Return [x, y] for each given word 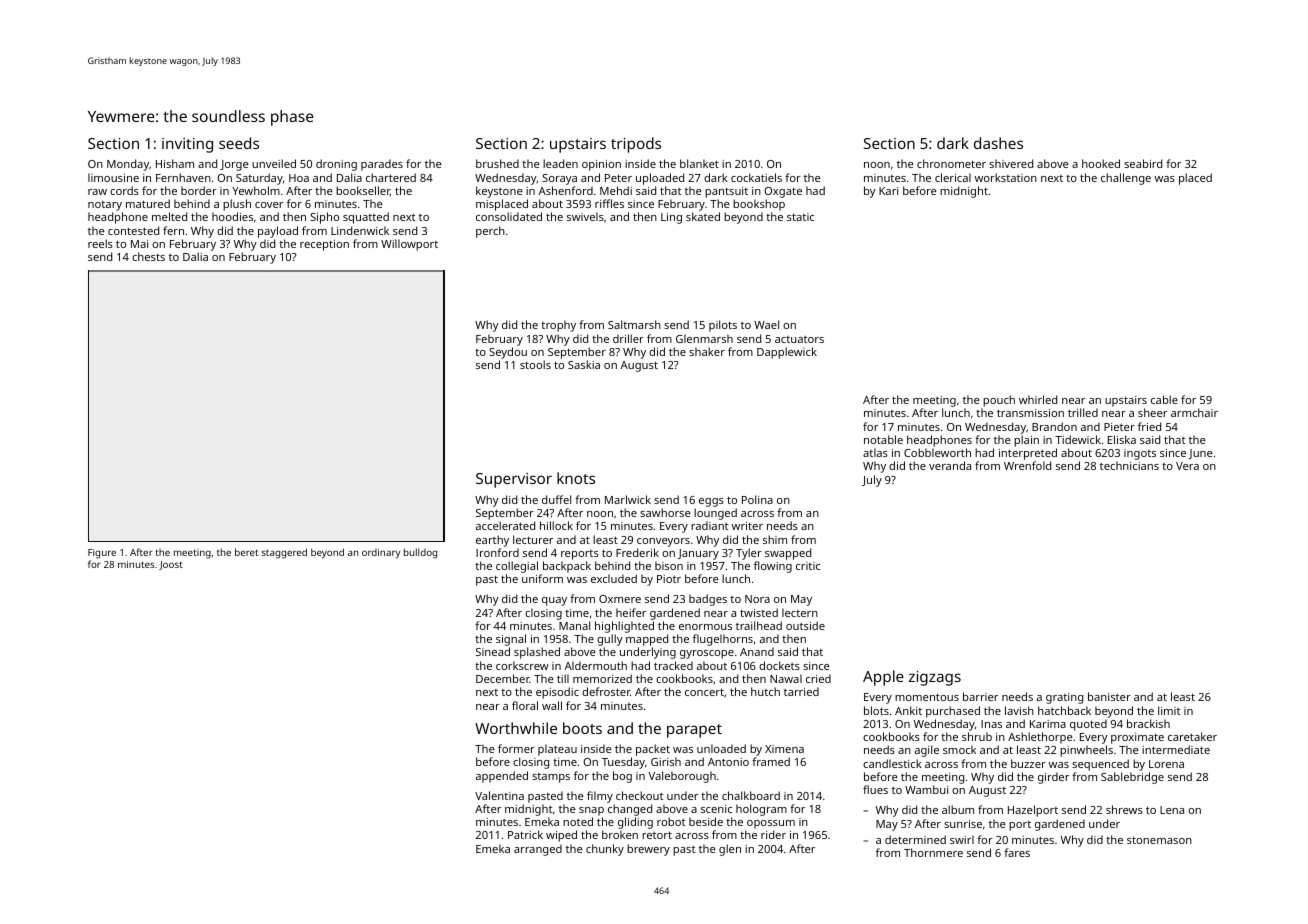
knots [576, 478]
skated [703, 216]
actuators [799, 339]
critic [808, 566]
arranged [538, 850]
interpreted [1028, 454]
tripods [636, 145]
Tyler [749, 554]
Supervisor [514, 480]
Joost [171, 565]
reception [324, 245]
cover [269, 205]
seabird [1143, 163]
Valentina [499, 795]
